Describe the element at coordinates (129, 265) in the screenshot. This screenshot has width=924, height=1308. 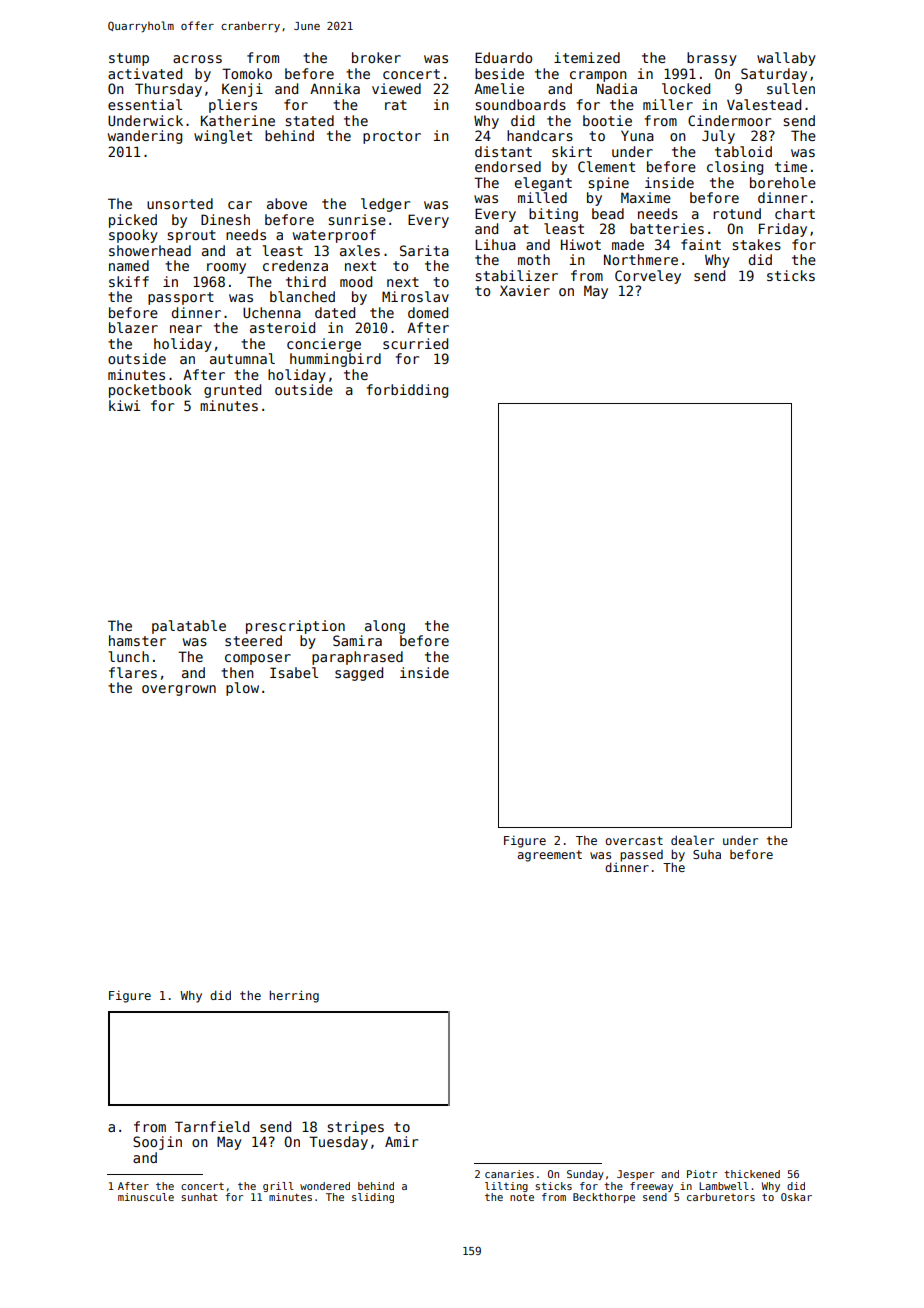
I see `named` at that location.
